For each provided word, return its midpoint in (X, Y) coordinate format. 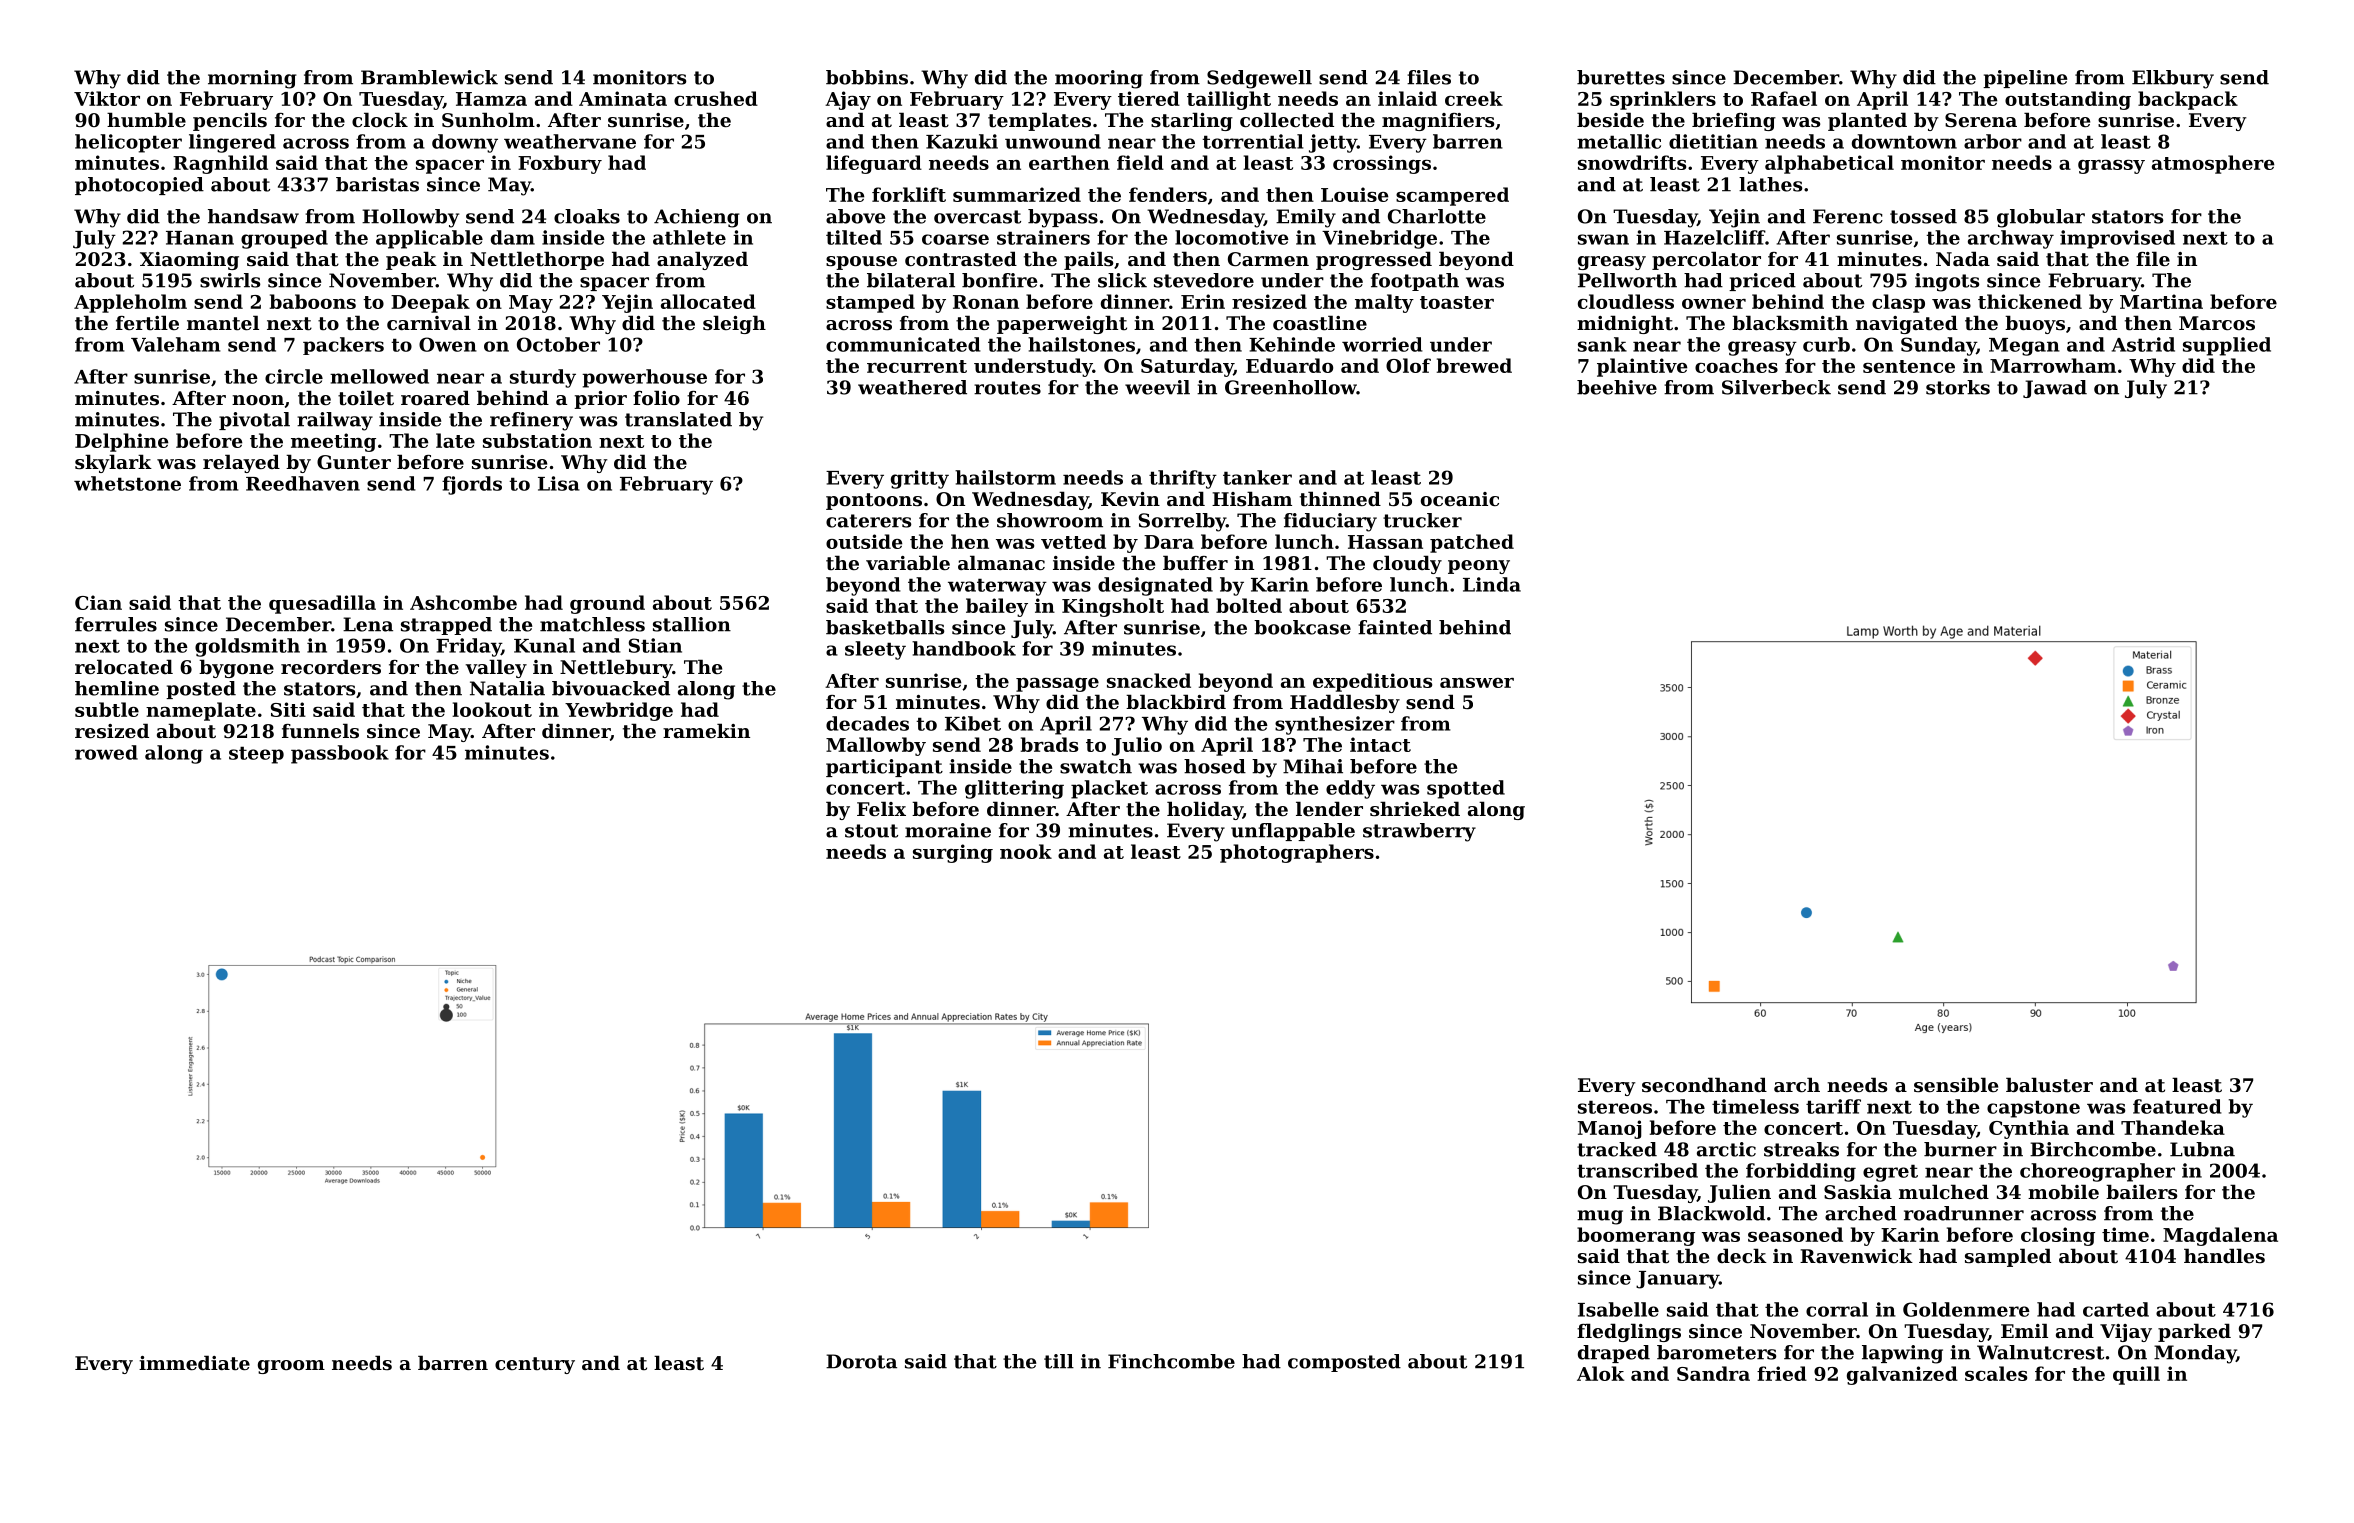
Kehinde (1292, 344)
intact (1380, 744)
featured (2177, 1106)
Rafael (1784, 98)
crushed (716, 98)
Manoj (1610, 1129)
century (535, 1365)
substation (537, 440)
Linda (1492, 584)
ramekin (706, 730)
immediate (194, 1363)
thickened (2030, 301)
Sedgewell (1259, 79)
